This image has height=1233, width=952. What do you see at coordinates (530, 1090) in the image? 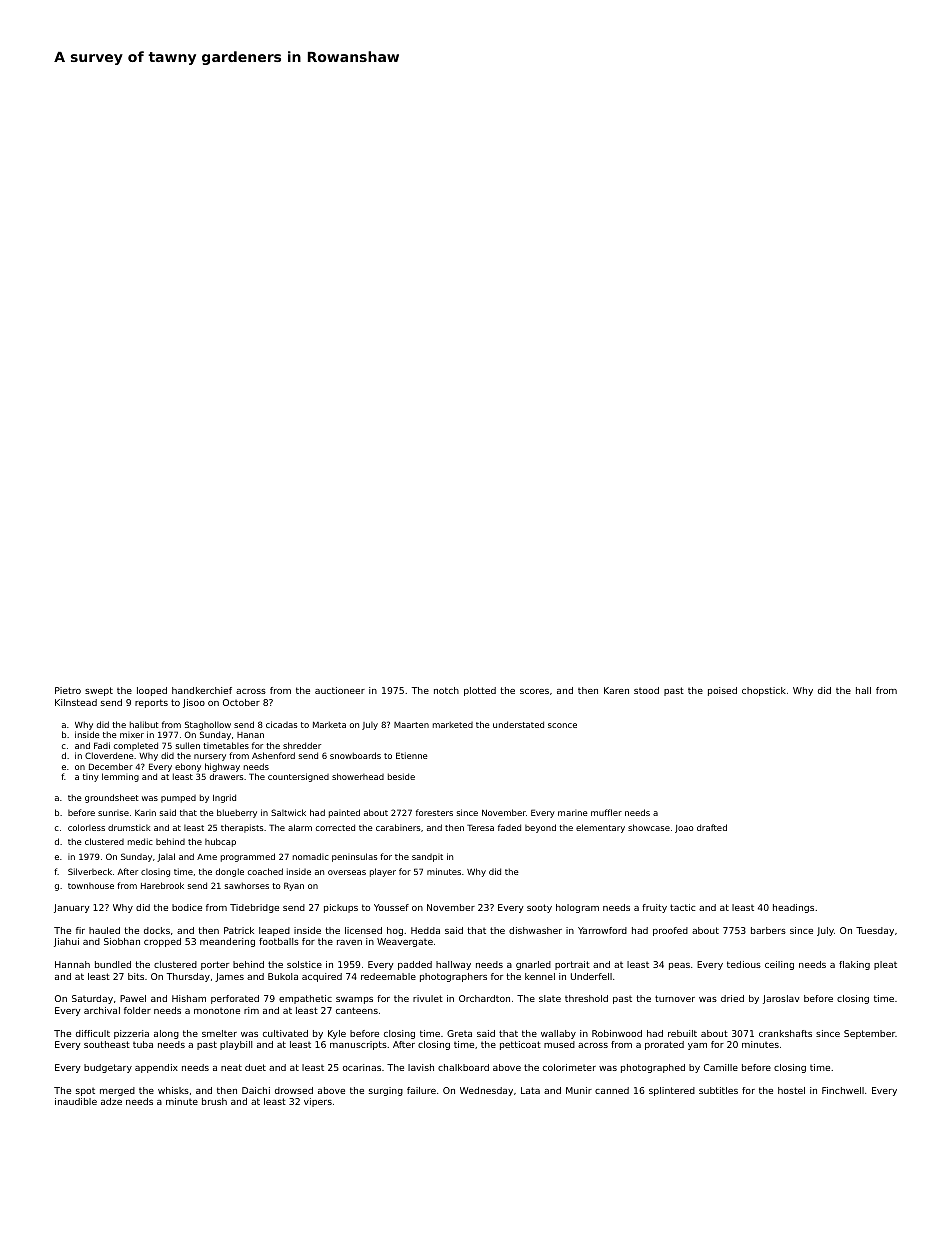
I see `Lata` at bounding box center [530, 1090].
